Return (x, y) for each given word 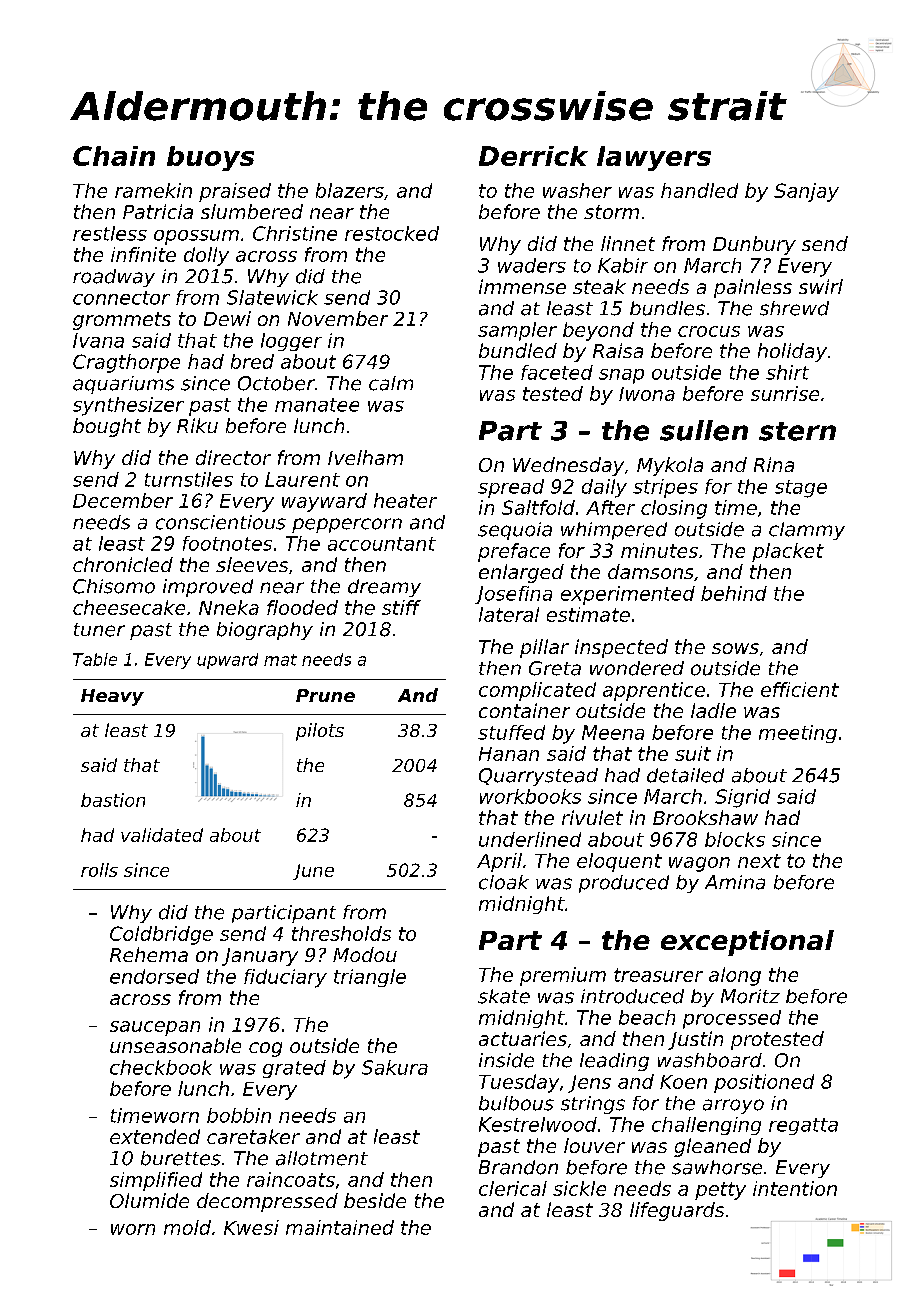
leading (614, 1062)
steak (599, 286)
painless (753, 288)
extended (155, 1136)
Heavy (112, 697)
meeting (798, 734)
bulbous (516, 1103)
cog (265, 1049)
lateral (509, 614)
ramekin (153, 190)
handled (699, 190)
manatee (317, 405)
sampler (517, 331)
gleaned (712, 1147)
